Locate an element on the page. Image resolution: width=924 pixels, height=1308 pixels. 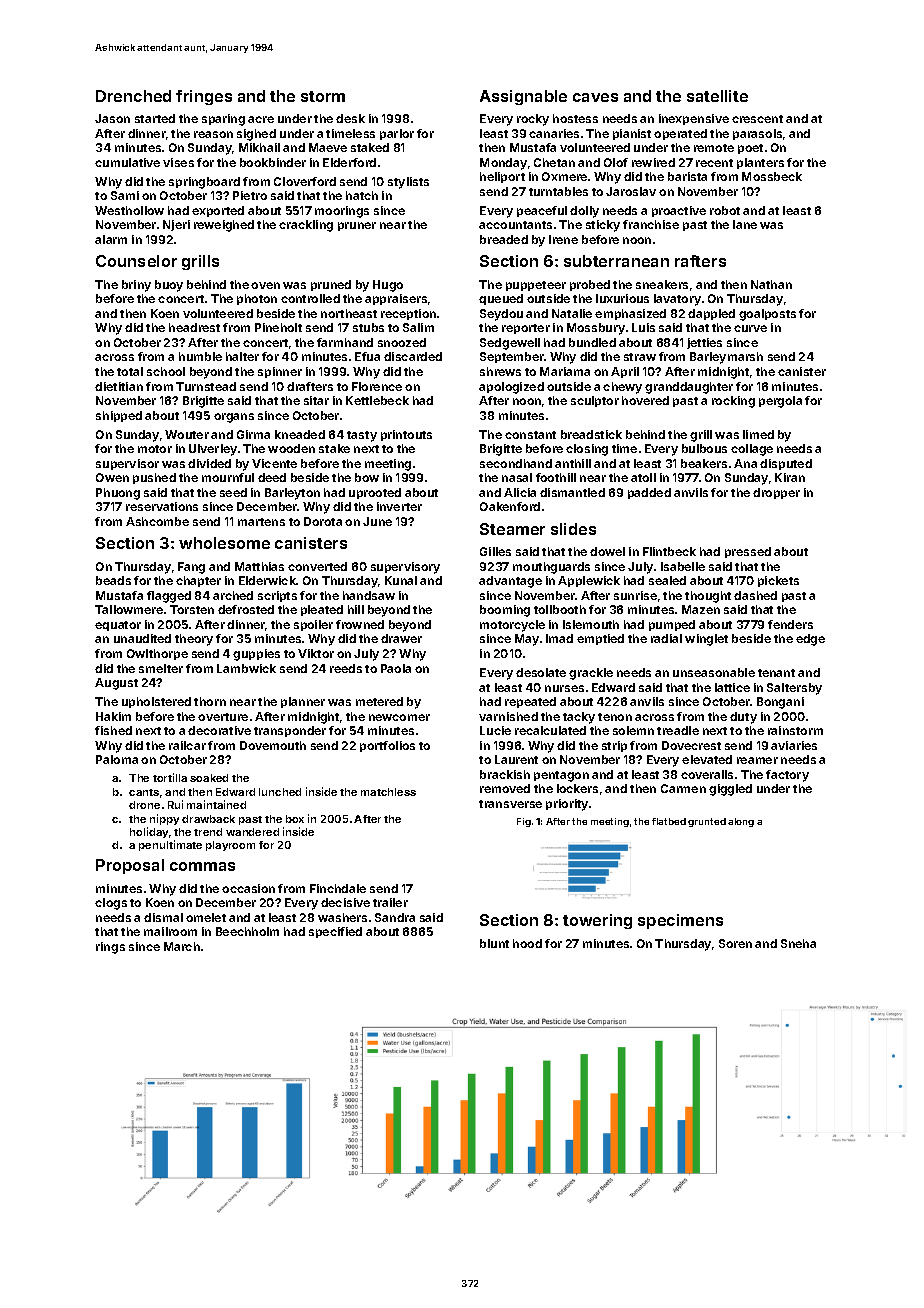
pruner is located at coordinates (357, 226).
